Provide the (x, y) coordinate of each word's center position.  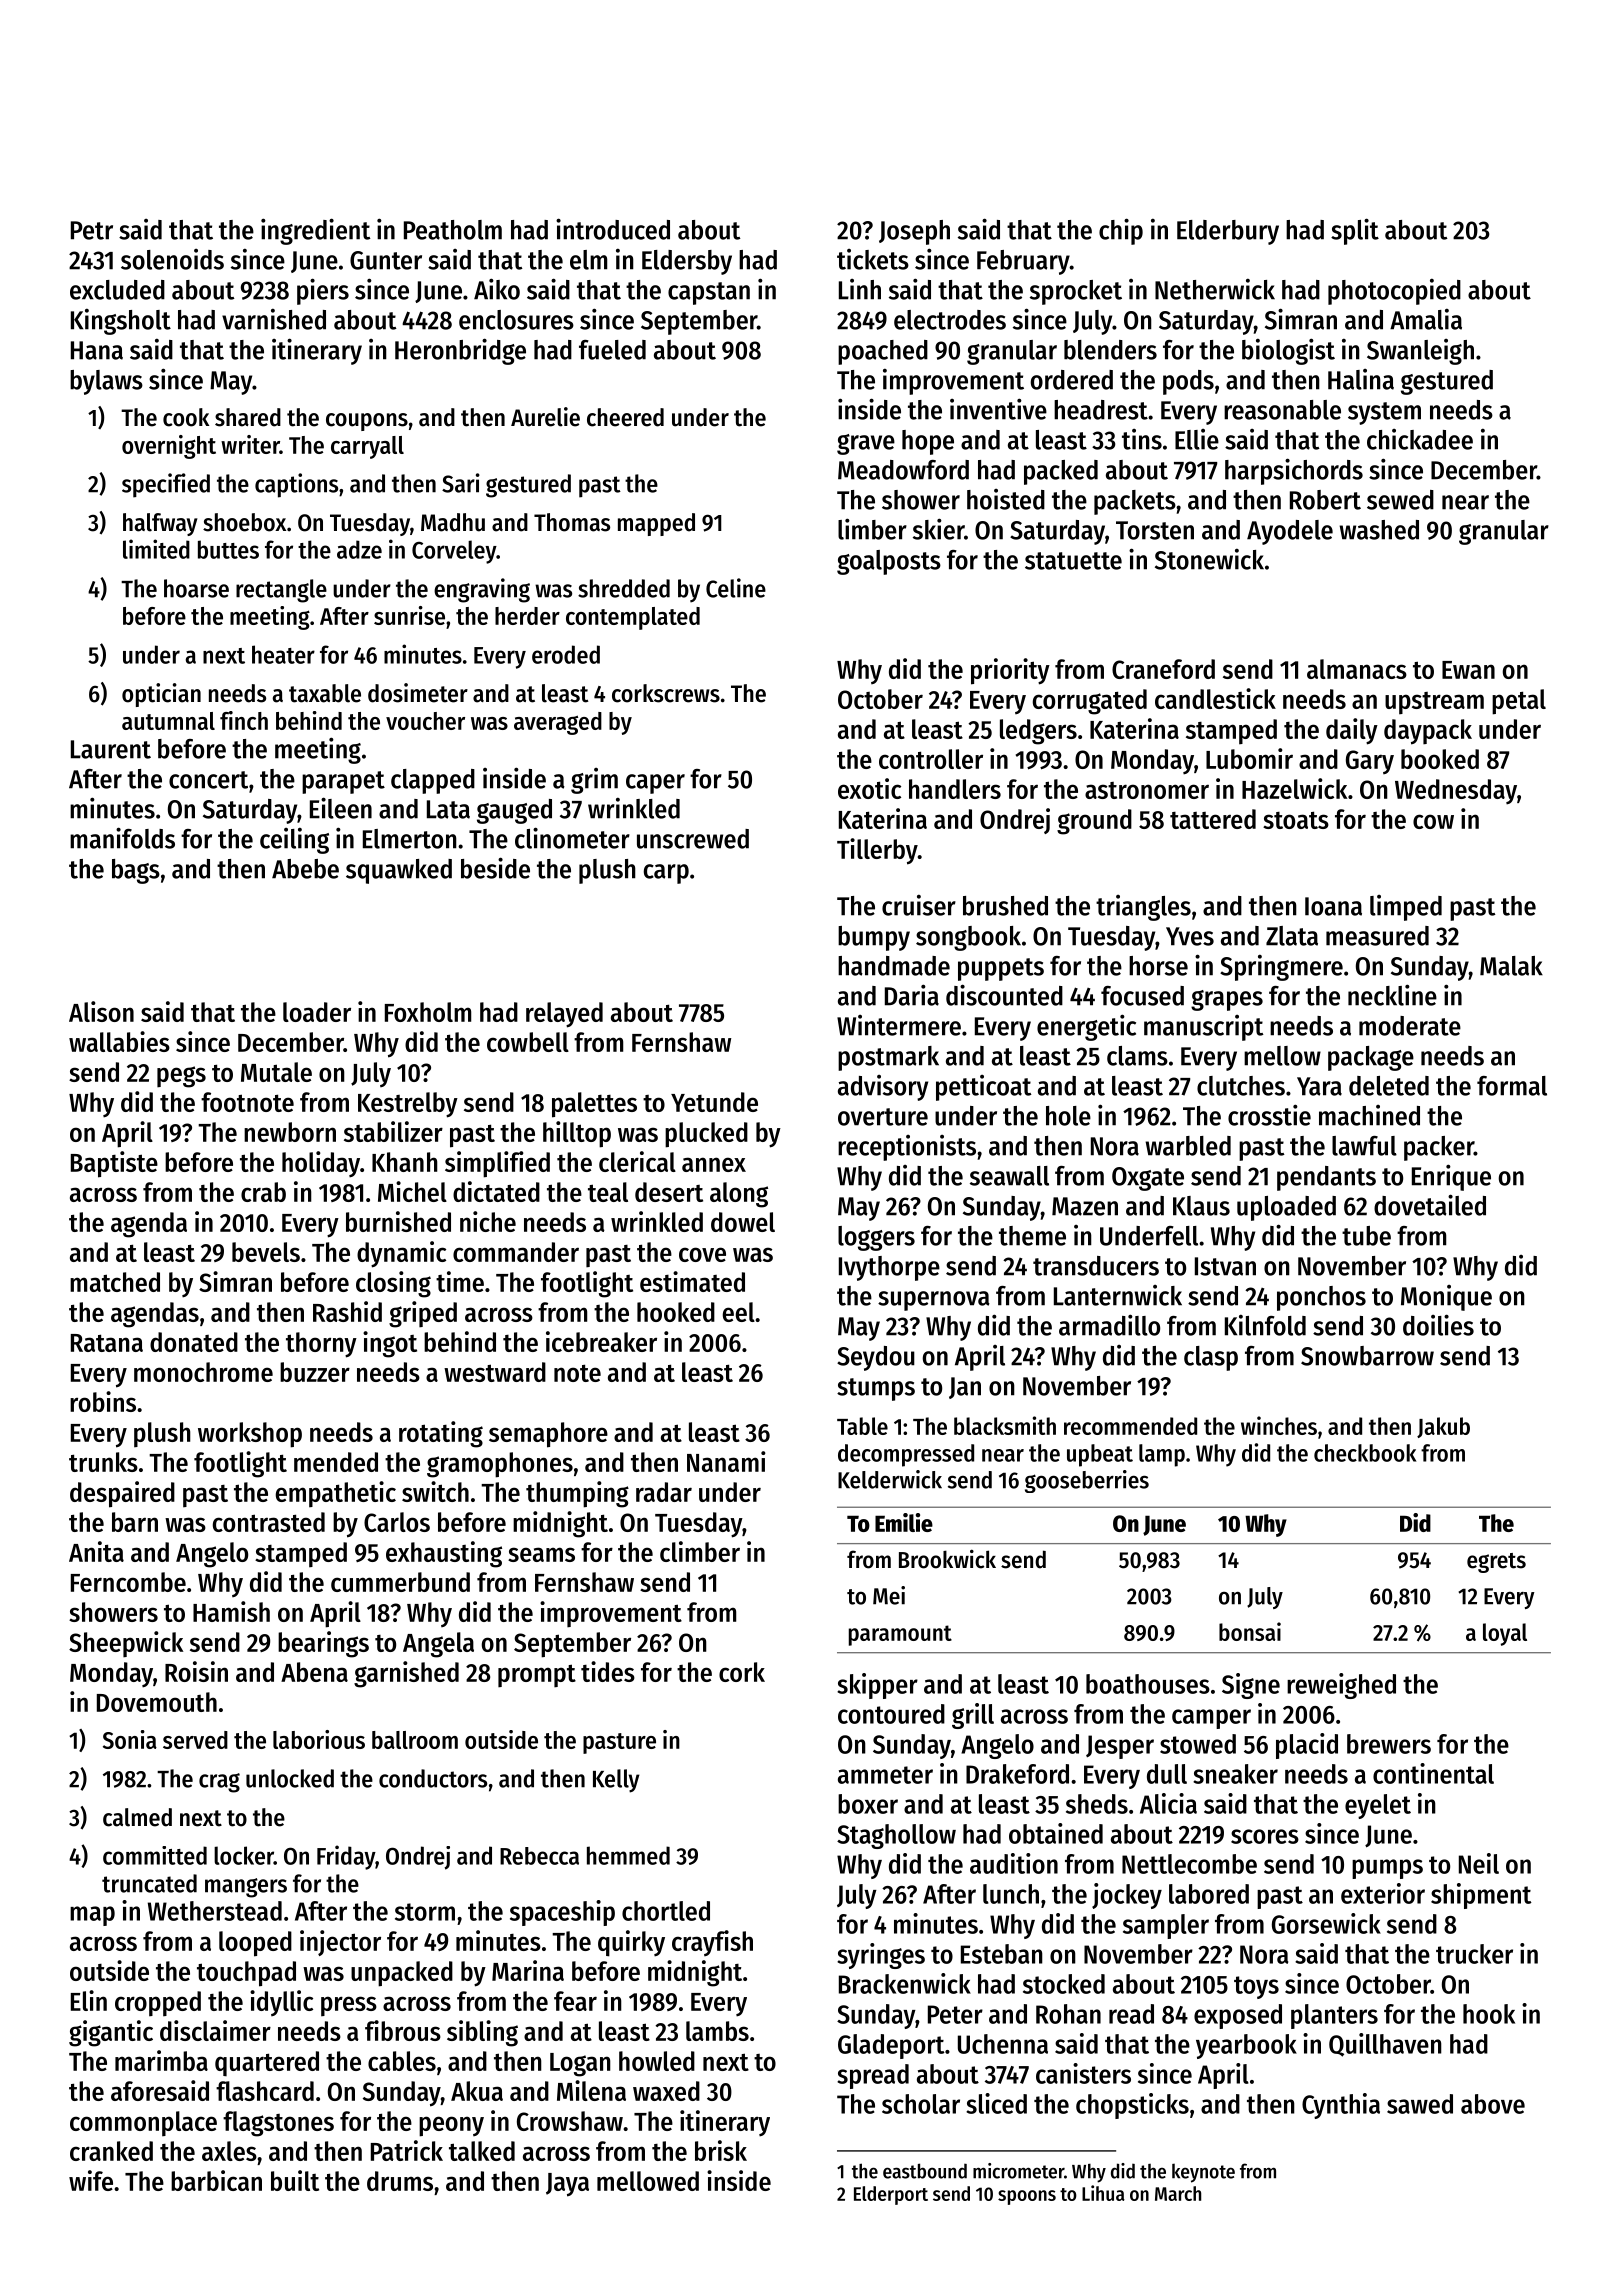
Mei (889, 1595)
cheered (625, 417)
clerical (637, 1161)
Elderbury (1228, 232)
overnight (169, 447)
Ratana (107, 1343)
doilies (1438, 1325)
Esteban (1002, 1954)
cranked (111, 2151)
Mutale (276, 1072)
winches (1279, 1425)
